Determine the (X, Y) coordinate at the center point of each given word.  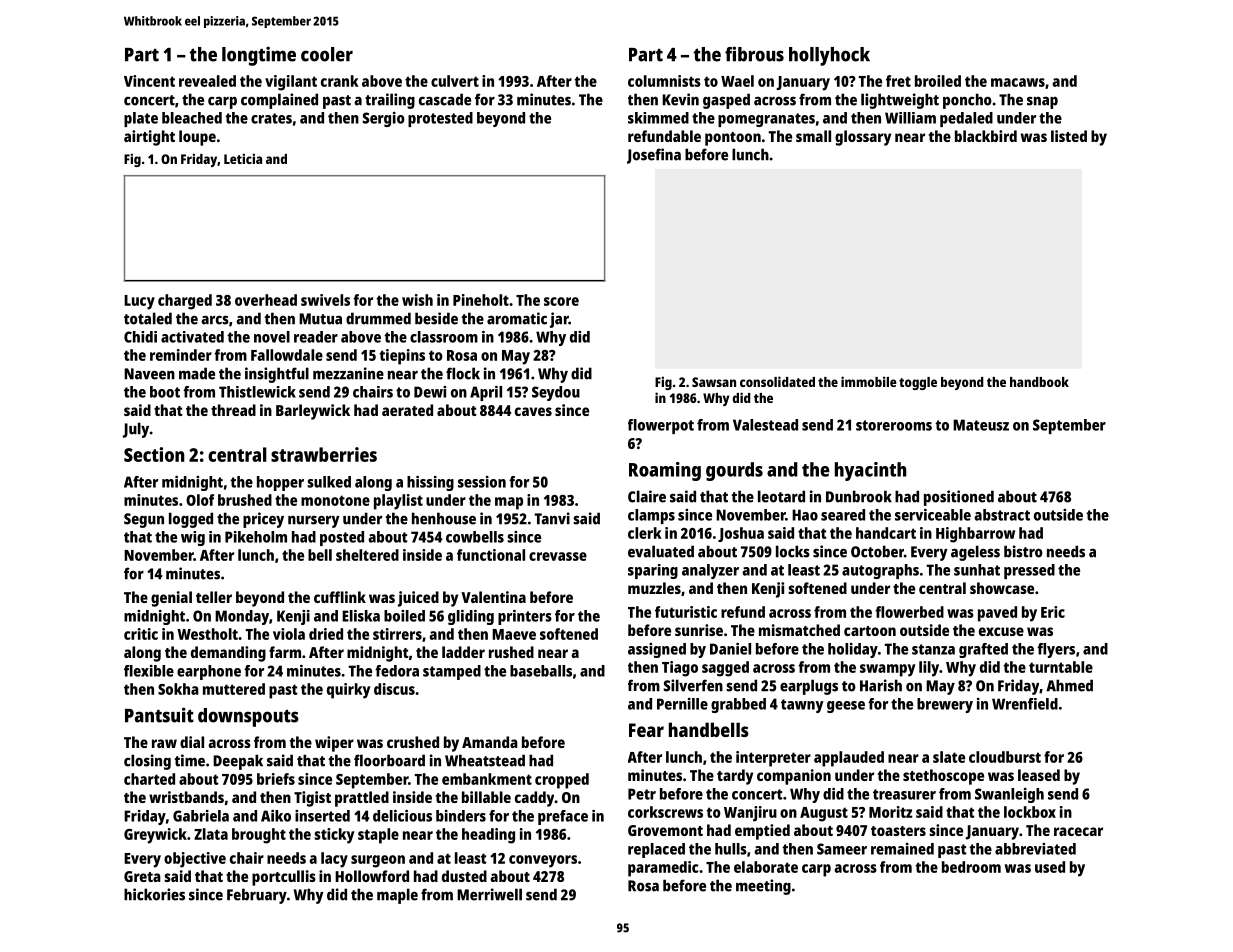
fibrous (754, 54)
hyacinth (871, 471)
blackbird (986, 136)
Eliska (361, 616)
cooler (327, 54)
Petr (642, 794)
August (824, 814)
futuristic (686, 612)
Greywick (155, 836)
